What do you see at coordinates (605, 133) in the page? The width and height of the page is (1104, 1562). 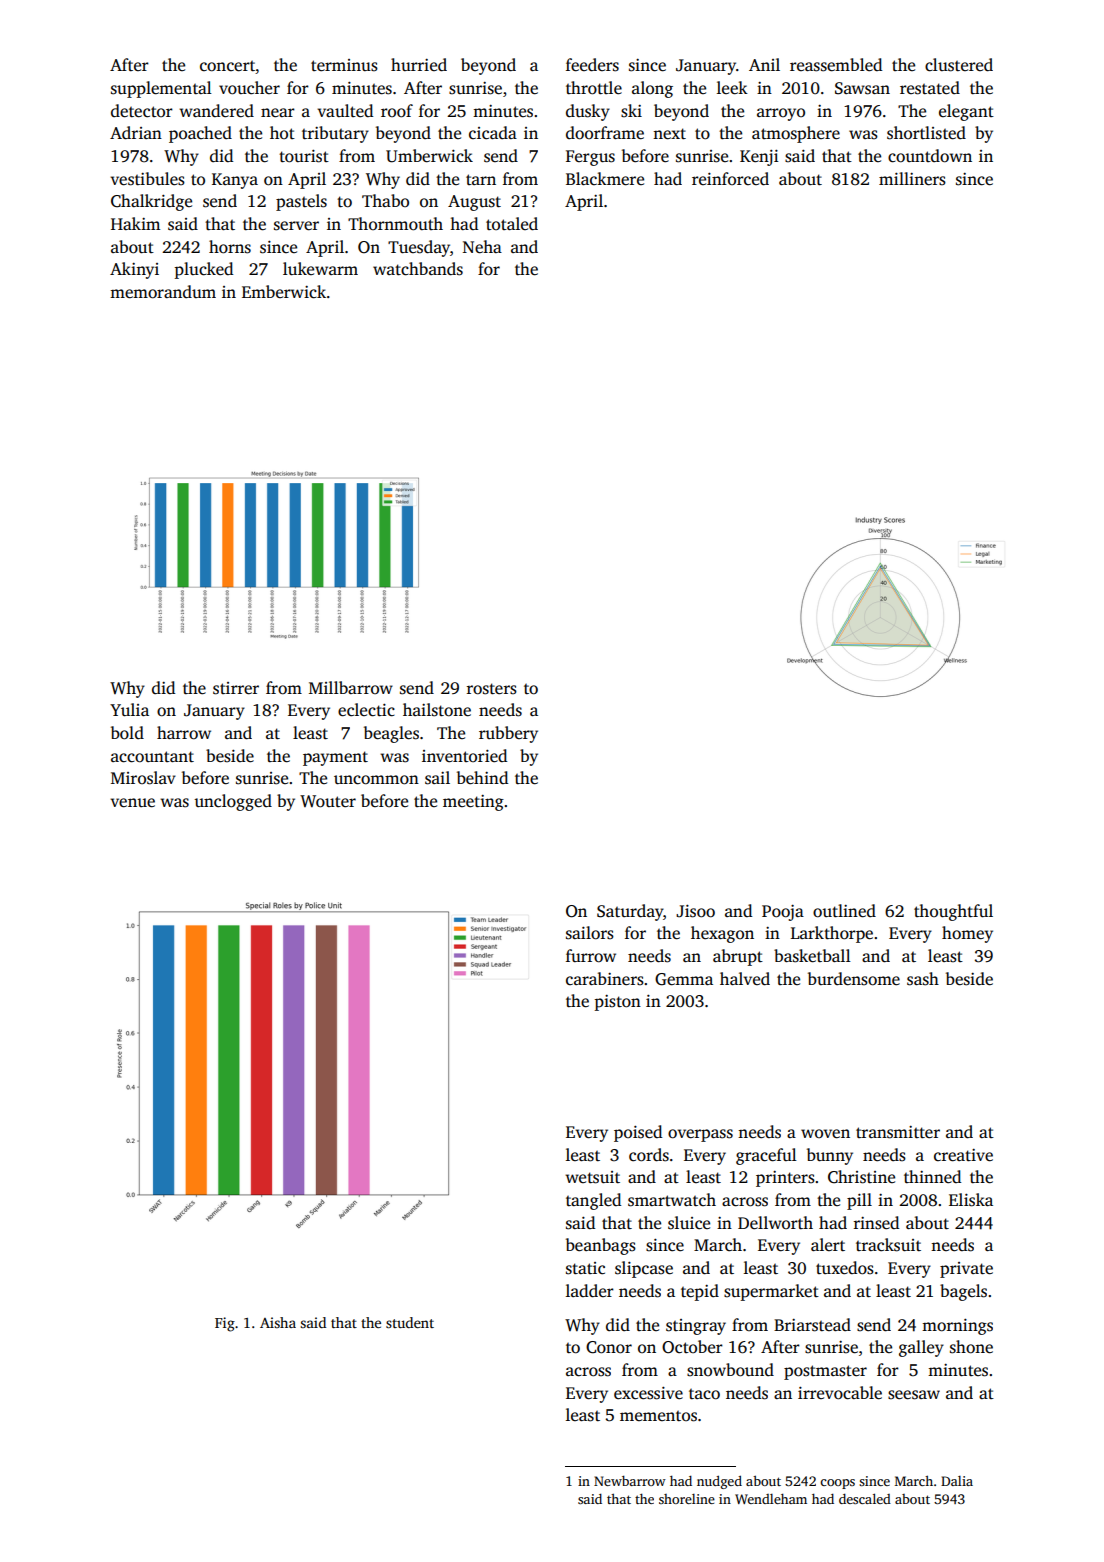 I see `doorframe` at bounding box center [605, 133].
